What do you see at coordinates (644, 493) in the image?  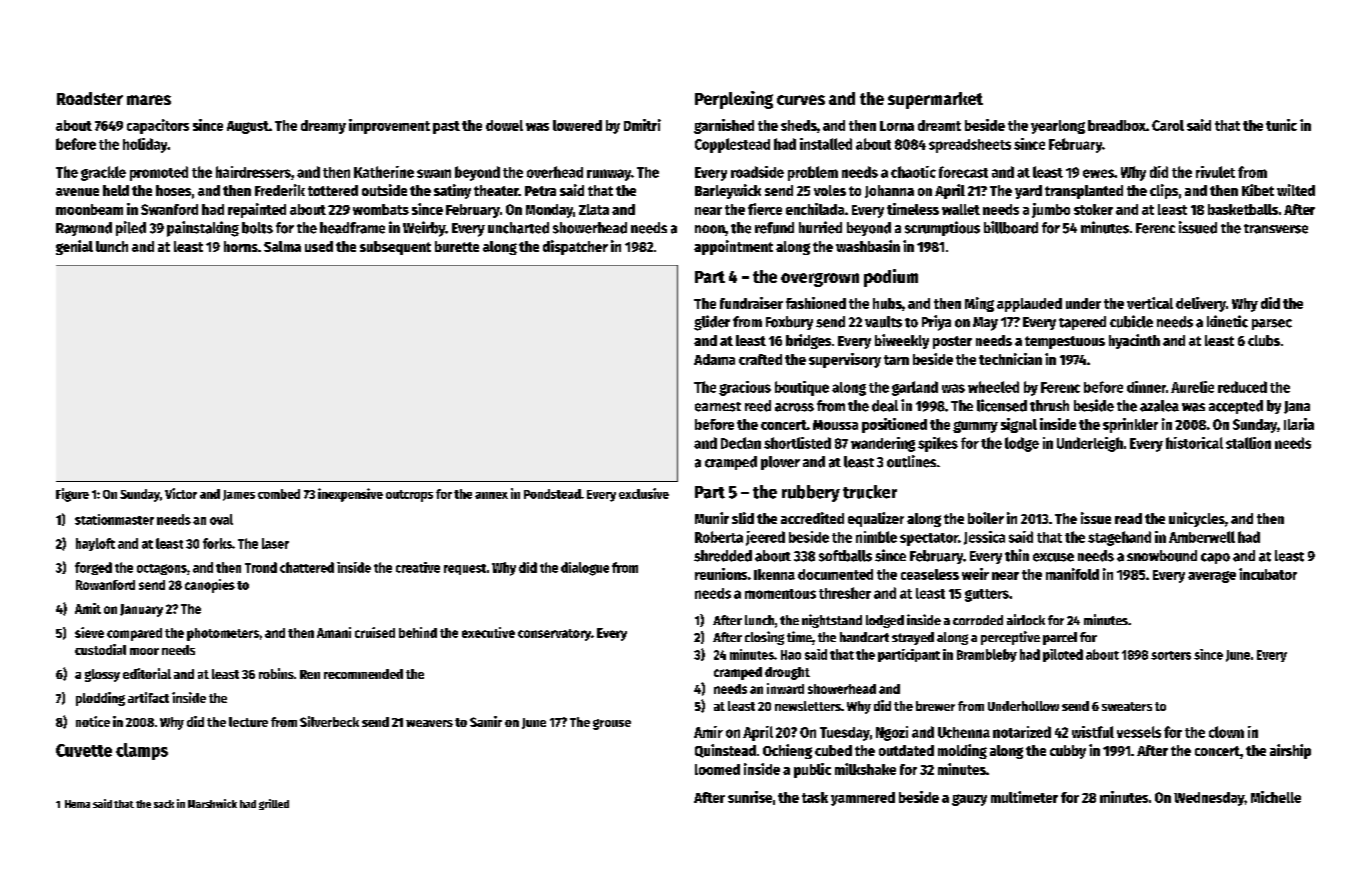 I see `exclusive` at bounding box center [644, 493].
